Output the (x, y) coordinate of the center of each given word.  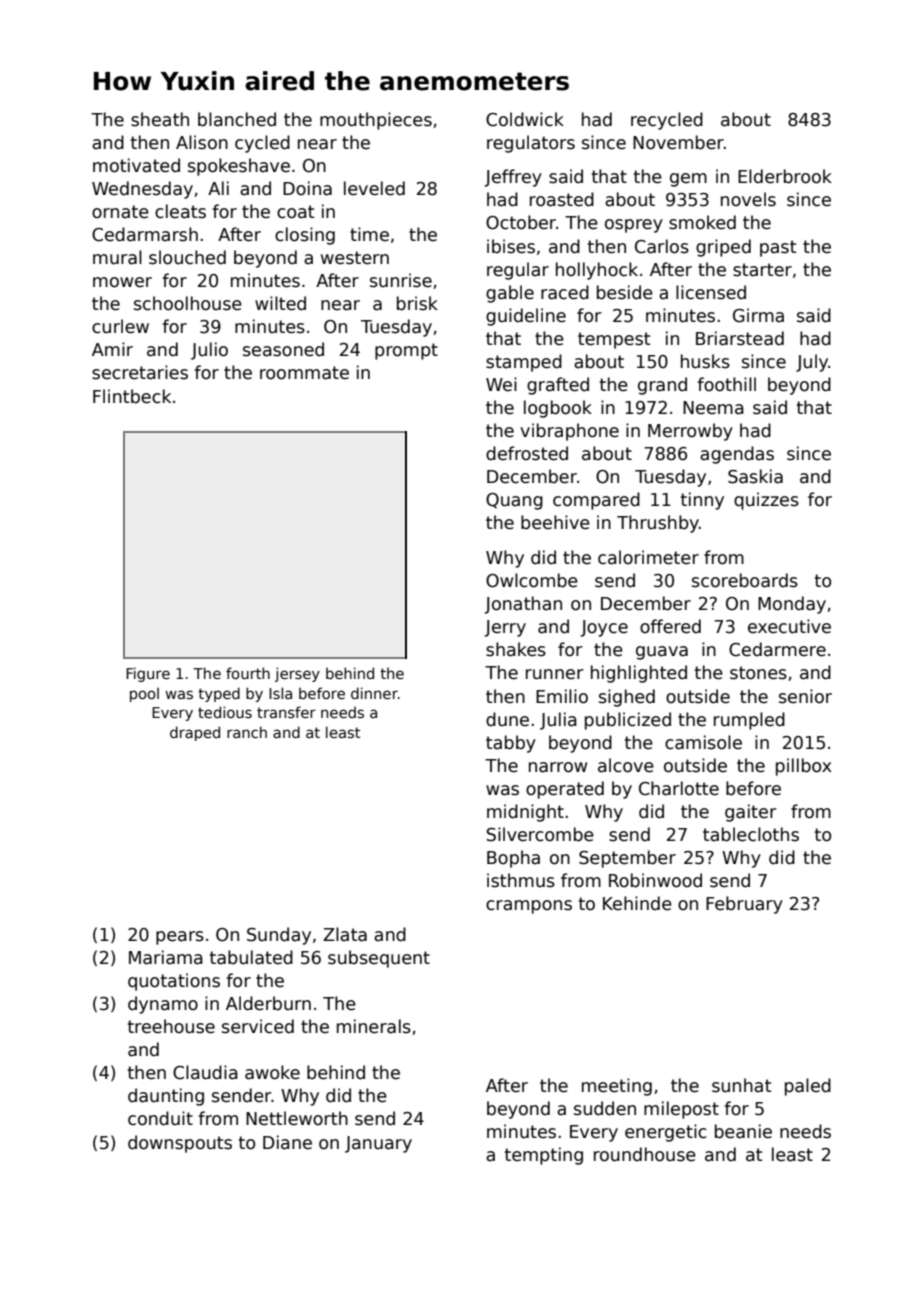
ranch (247, 732)
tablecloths (751, 834)
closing (305, 236)
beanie (743, 1131)
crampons (529, 907)
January (378, 1144)
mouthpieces (376, 121)
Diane (287, 1142)
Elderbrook (785, 176)
